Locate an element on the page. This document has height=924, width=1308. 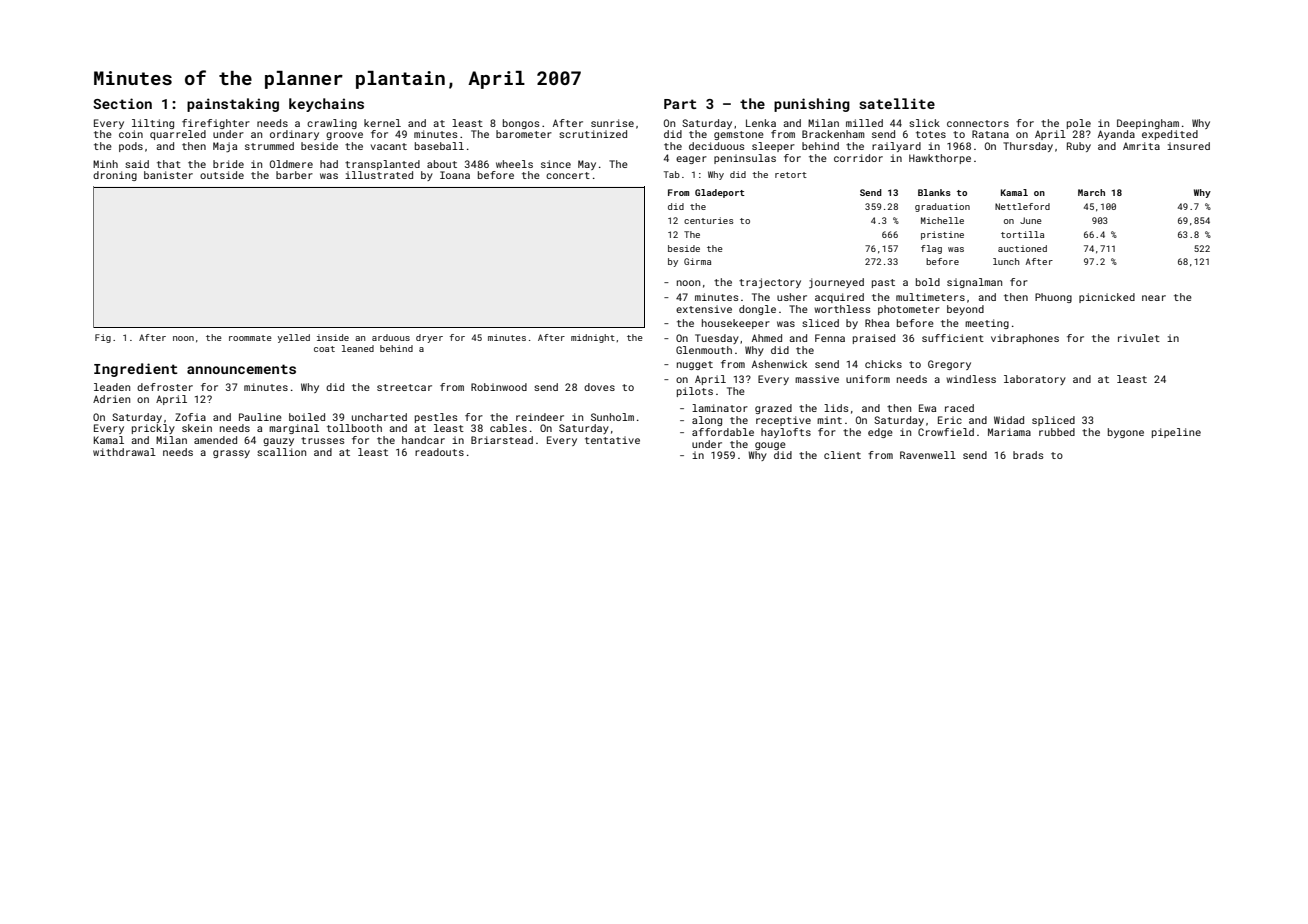
Ewa is located at coordinates (927, 408).
